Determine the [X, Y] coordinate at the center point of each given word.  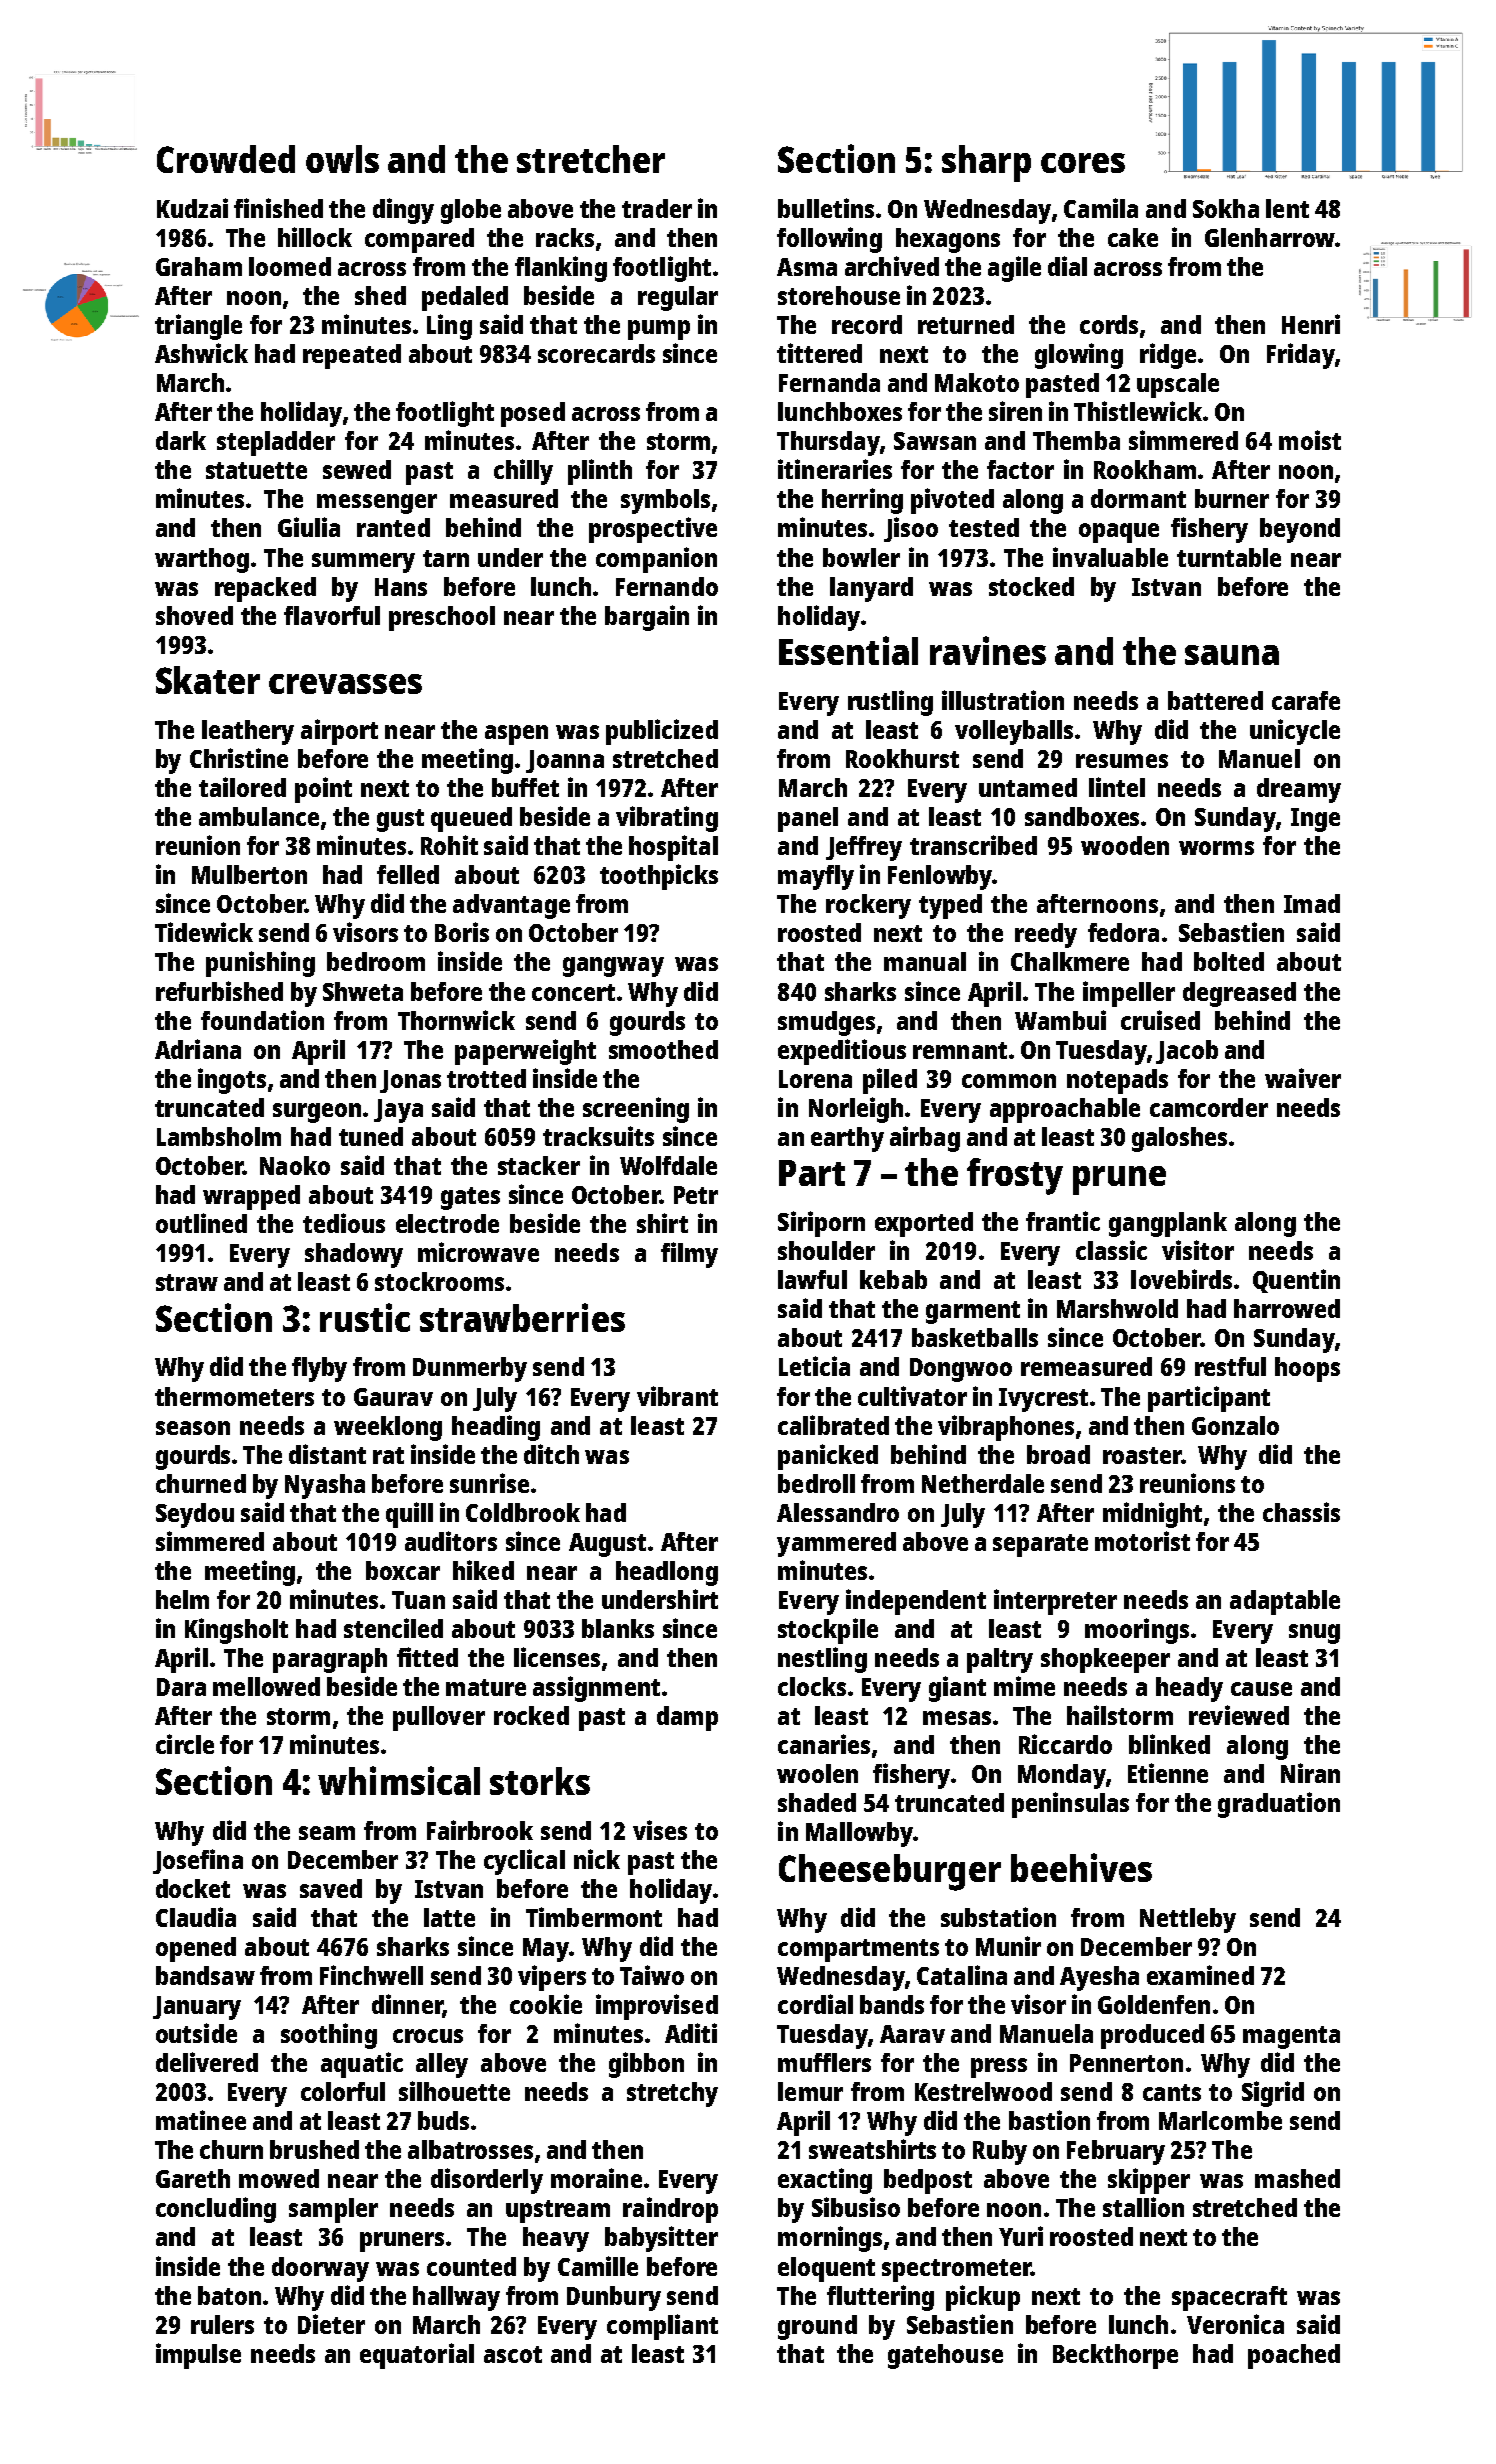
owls [342, 159]
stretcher [591, 159]
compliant [662, 2327]
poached [1294, 2356]
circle [185, 1744]
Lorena [815, 1079]
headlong [667, 1573]
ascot [513, 2354]
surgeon [317, 1113]
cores [1083, 163]
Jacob [1187, 1052]
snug [1314, 1634]
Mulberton [249, 874]
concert [573, 992]
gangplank [1168, 1224]
